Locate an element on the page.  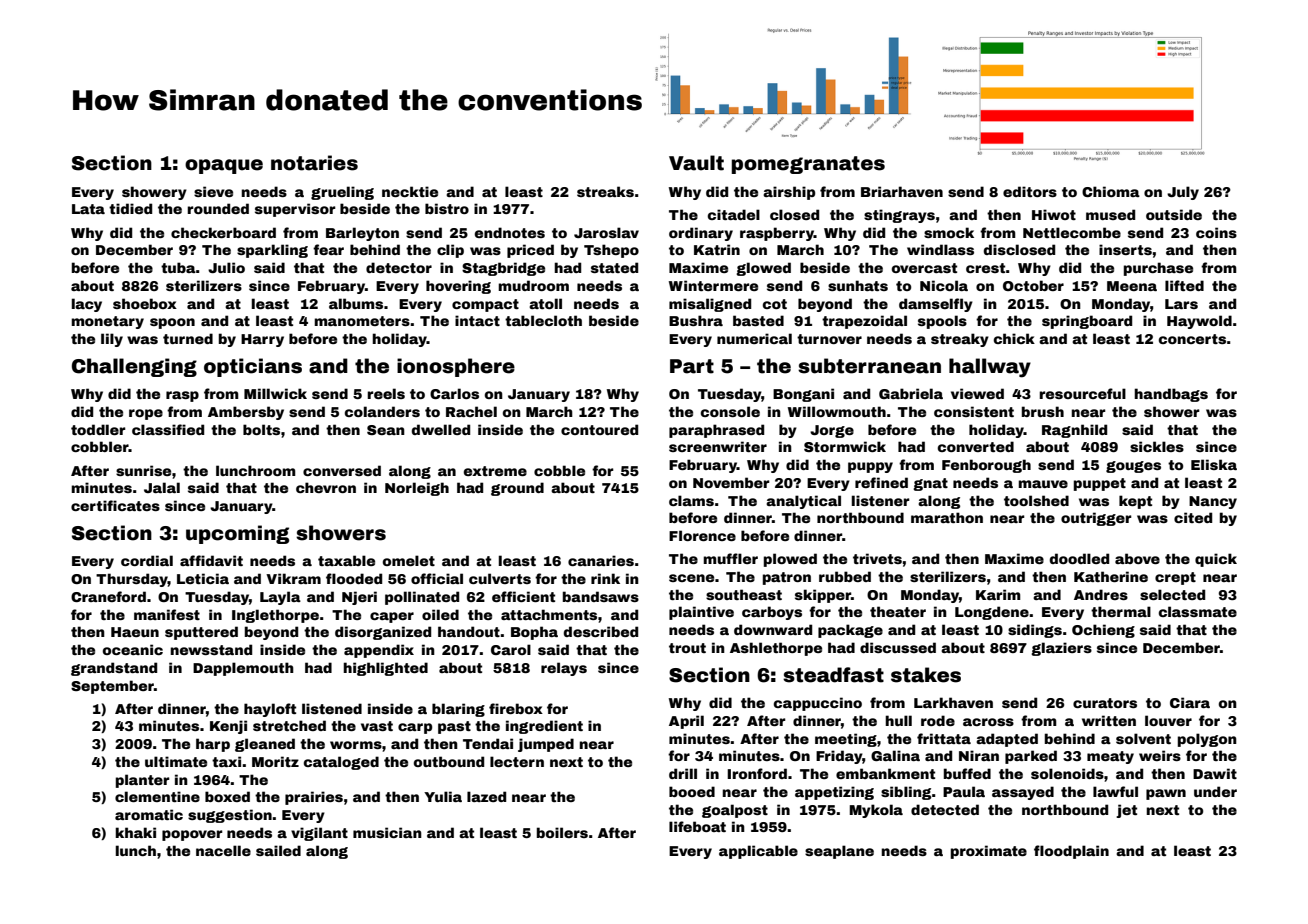
Bopha is located at coordinates (534, 633).
